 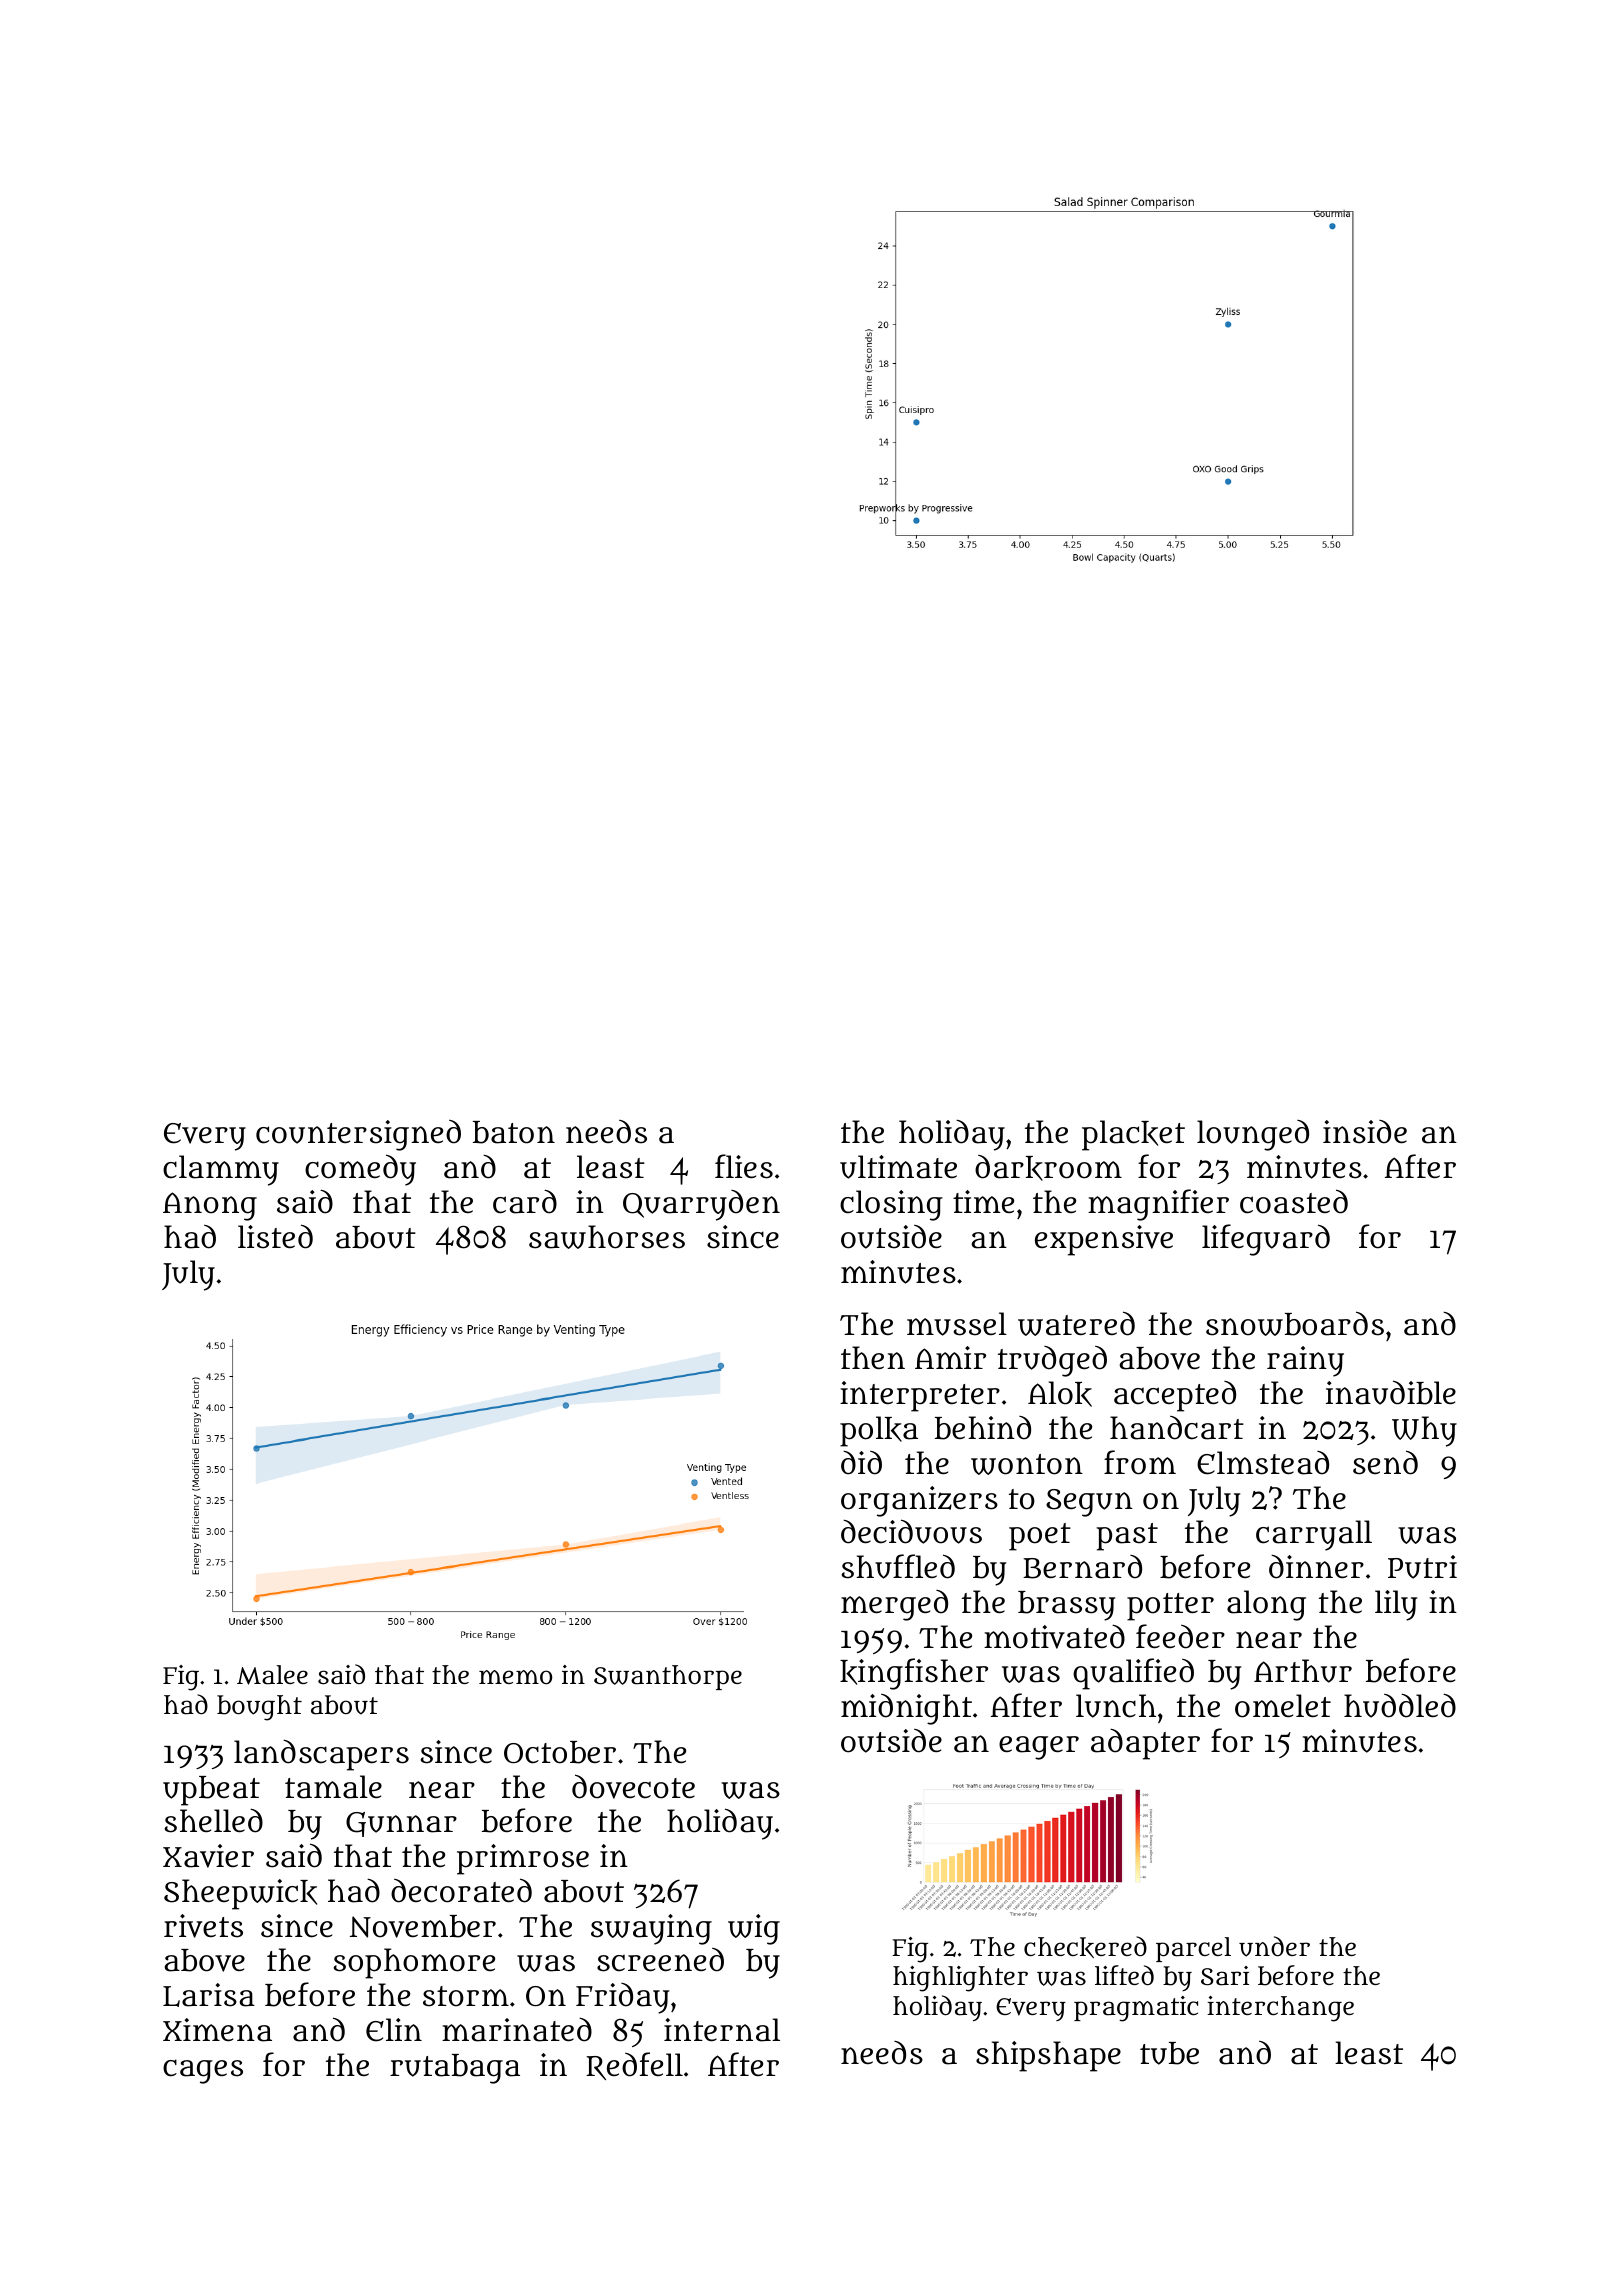 I want to click on closing, so click(x=891, y=1205).
